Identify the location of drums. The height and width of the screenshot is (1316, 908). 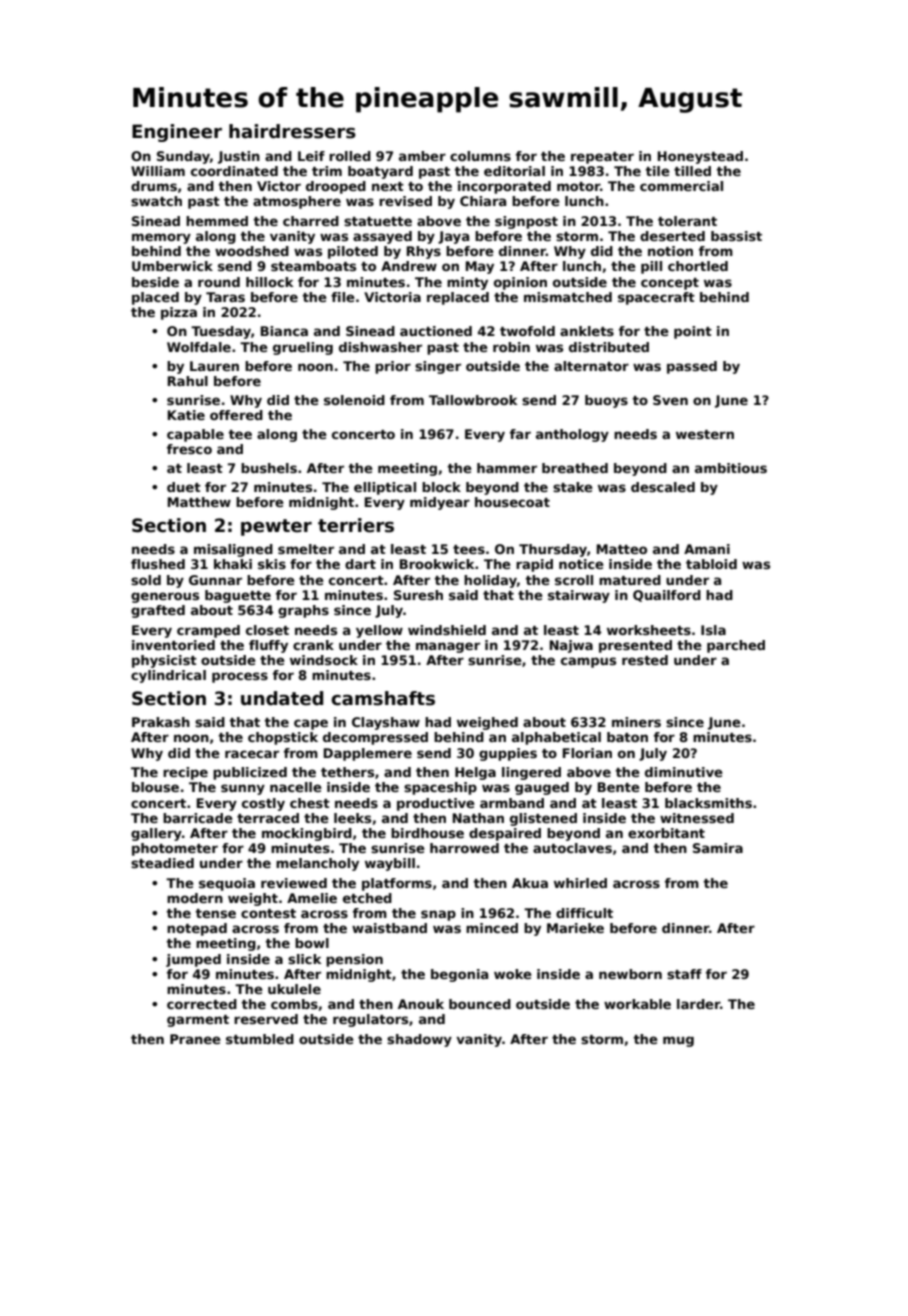
(154, 186).
